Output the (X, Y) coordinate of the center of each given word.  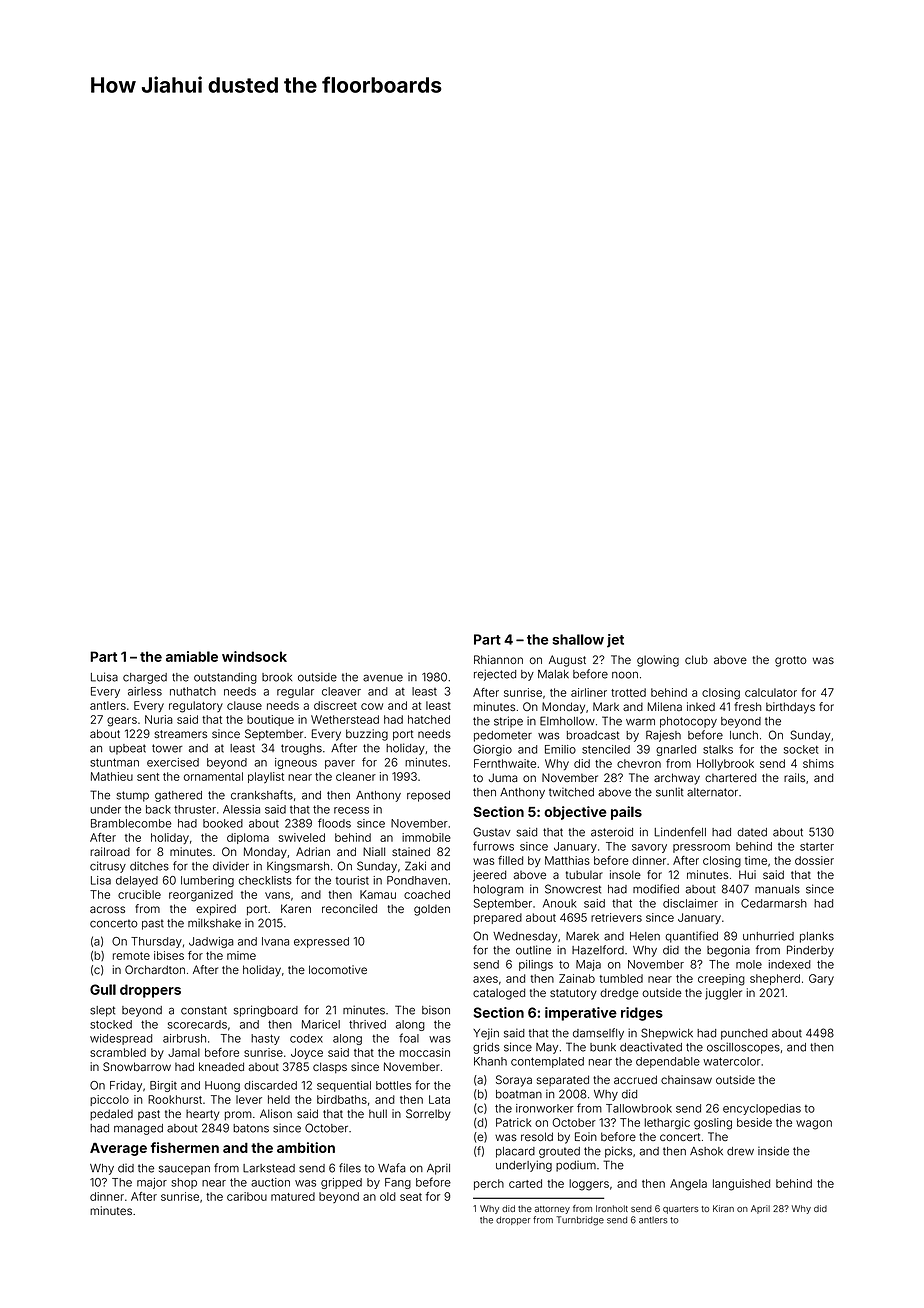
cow (372, 706)
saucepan (184, 1170)
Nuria (159, 719)
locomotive (338, 969)
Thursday (156, 942)
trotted (628, 692)
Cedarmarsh (774, 903)
